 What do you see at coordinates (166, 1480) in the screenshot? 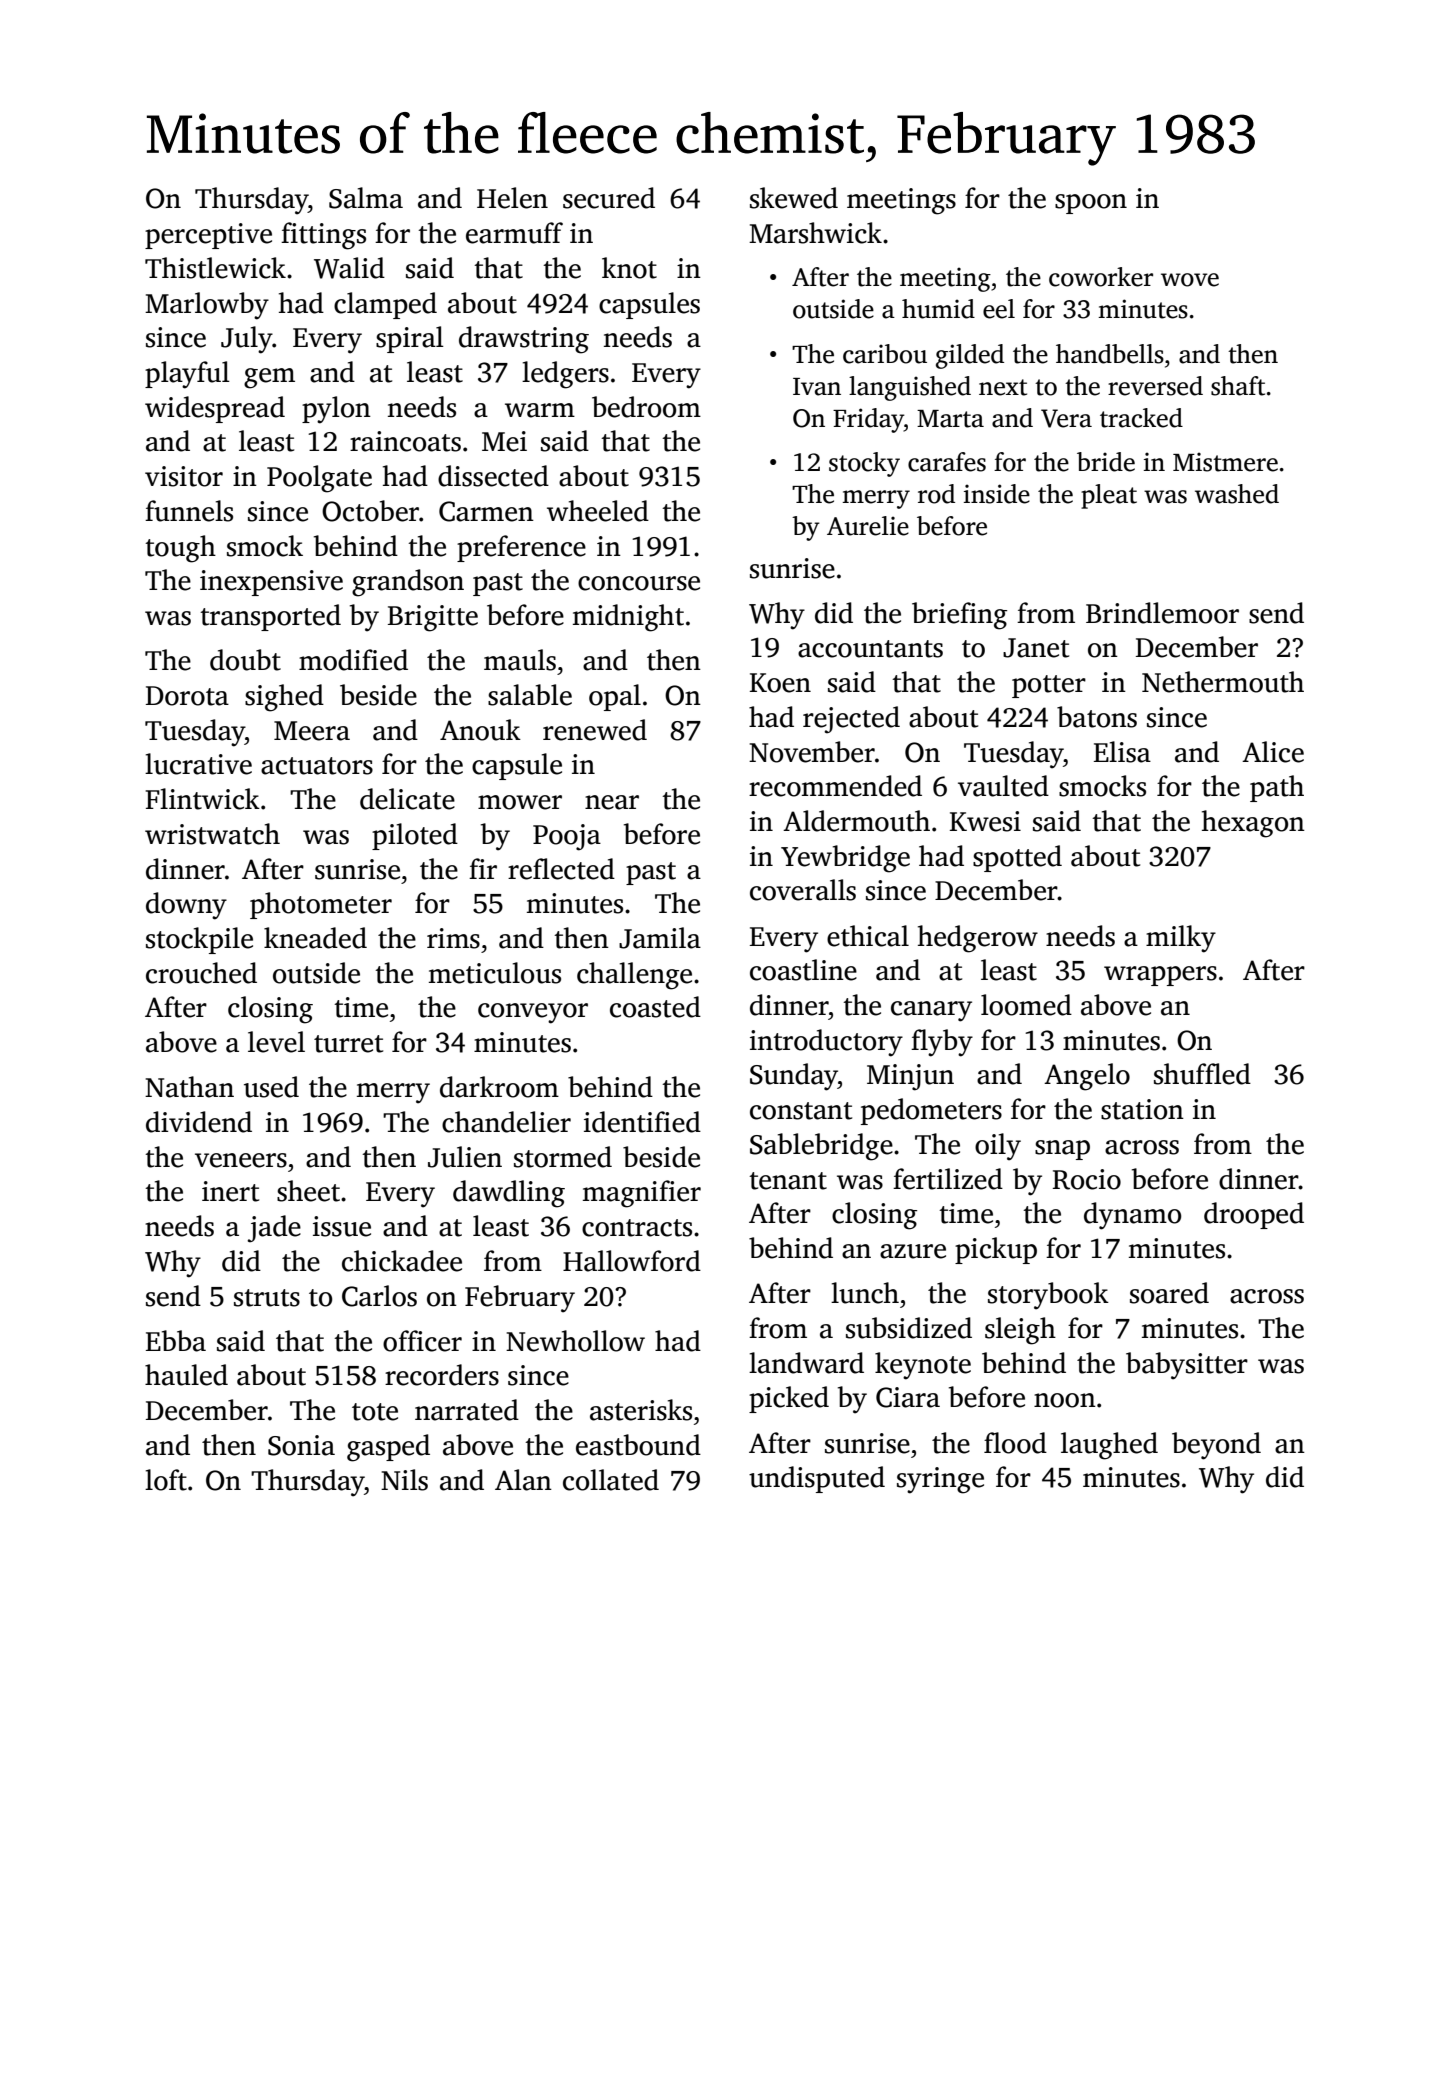
I see `loft` at bounding box center [166, 1480].
